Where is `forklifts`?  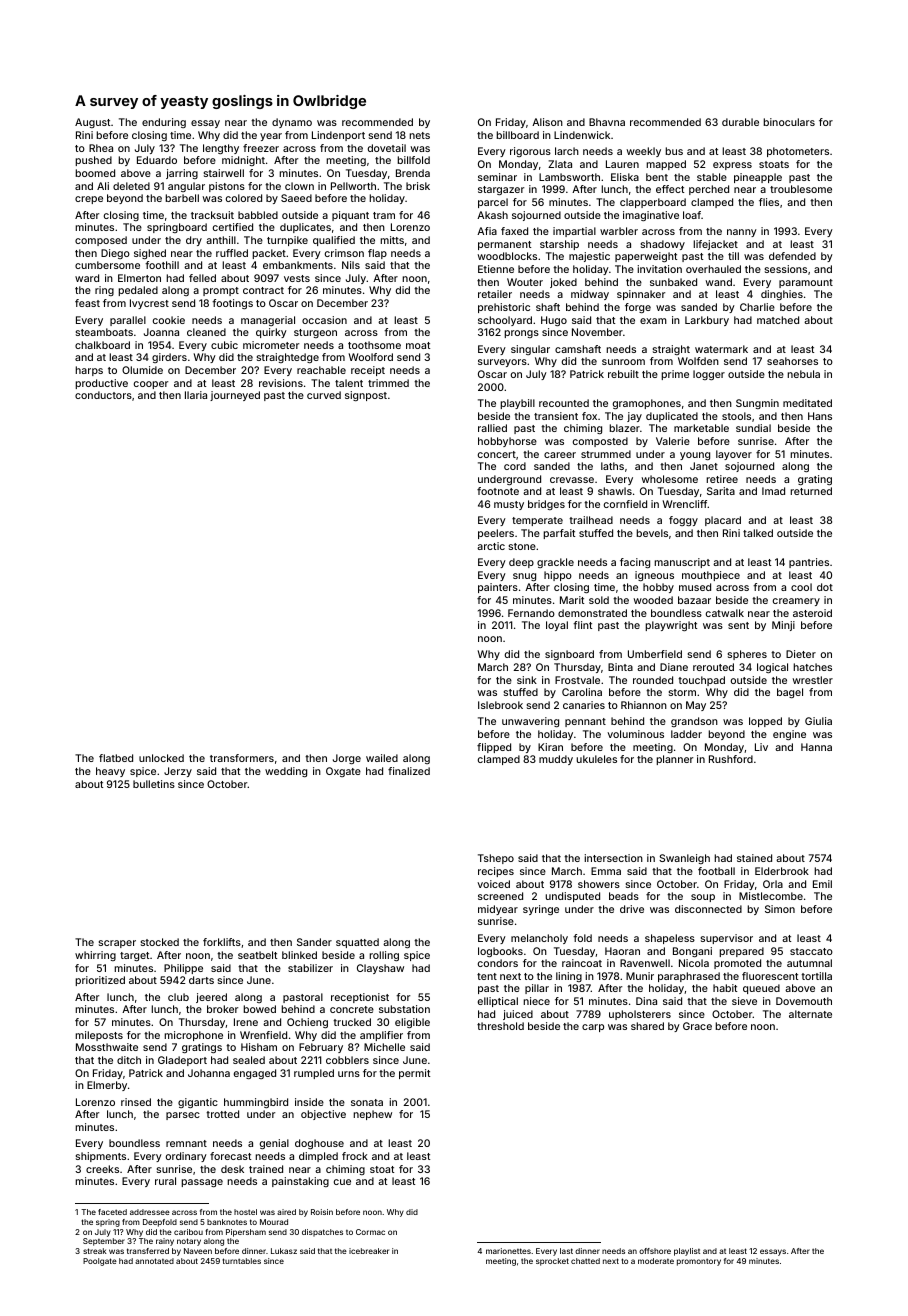
forklifts is located at coordinates (222, 942).
